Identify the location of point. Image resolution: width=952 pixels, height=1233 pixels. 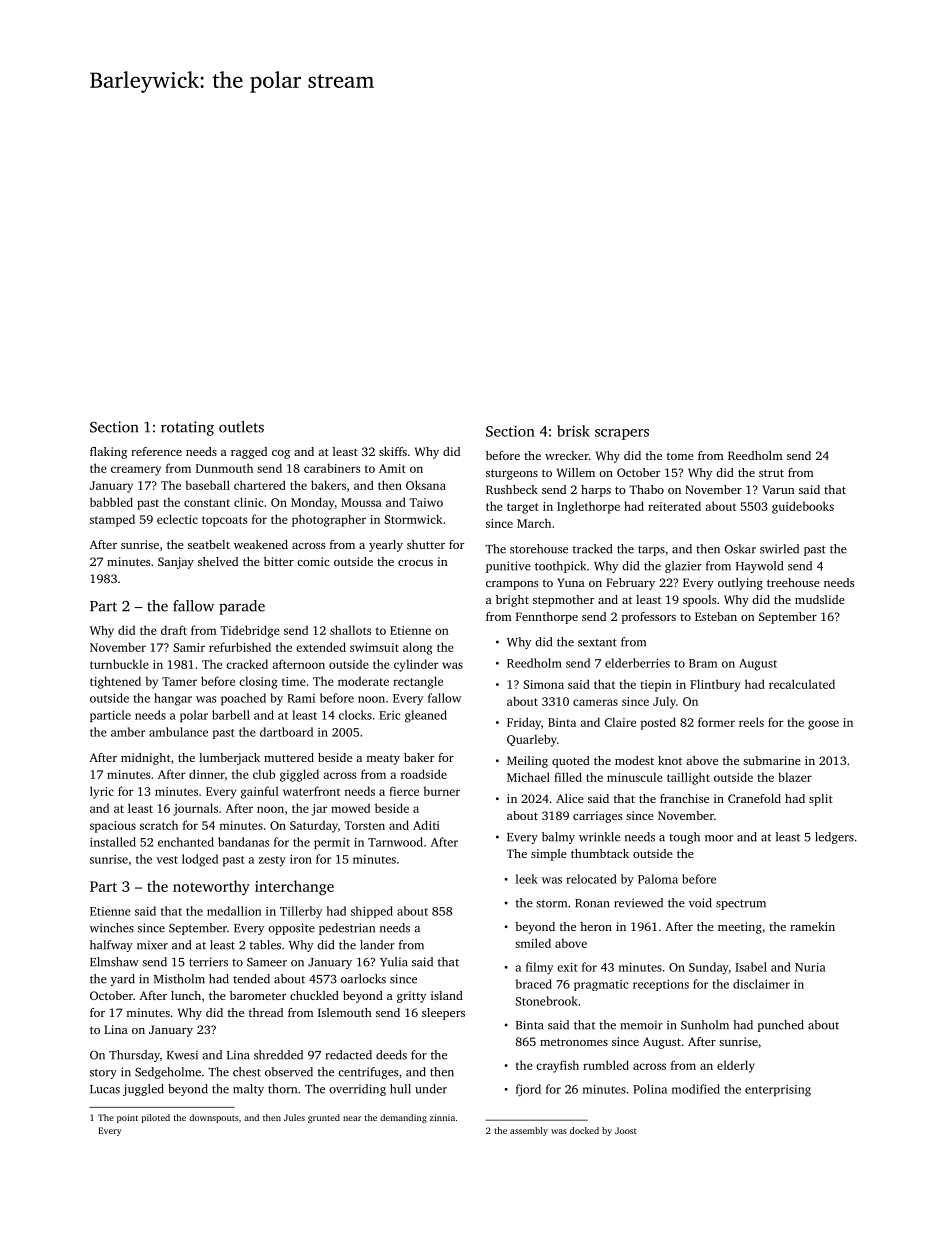
(127, 1118).
